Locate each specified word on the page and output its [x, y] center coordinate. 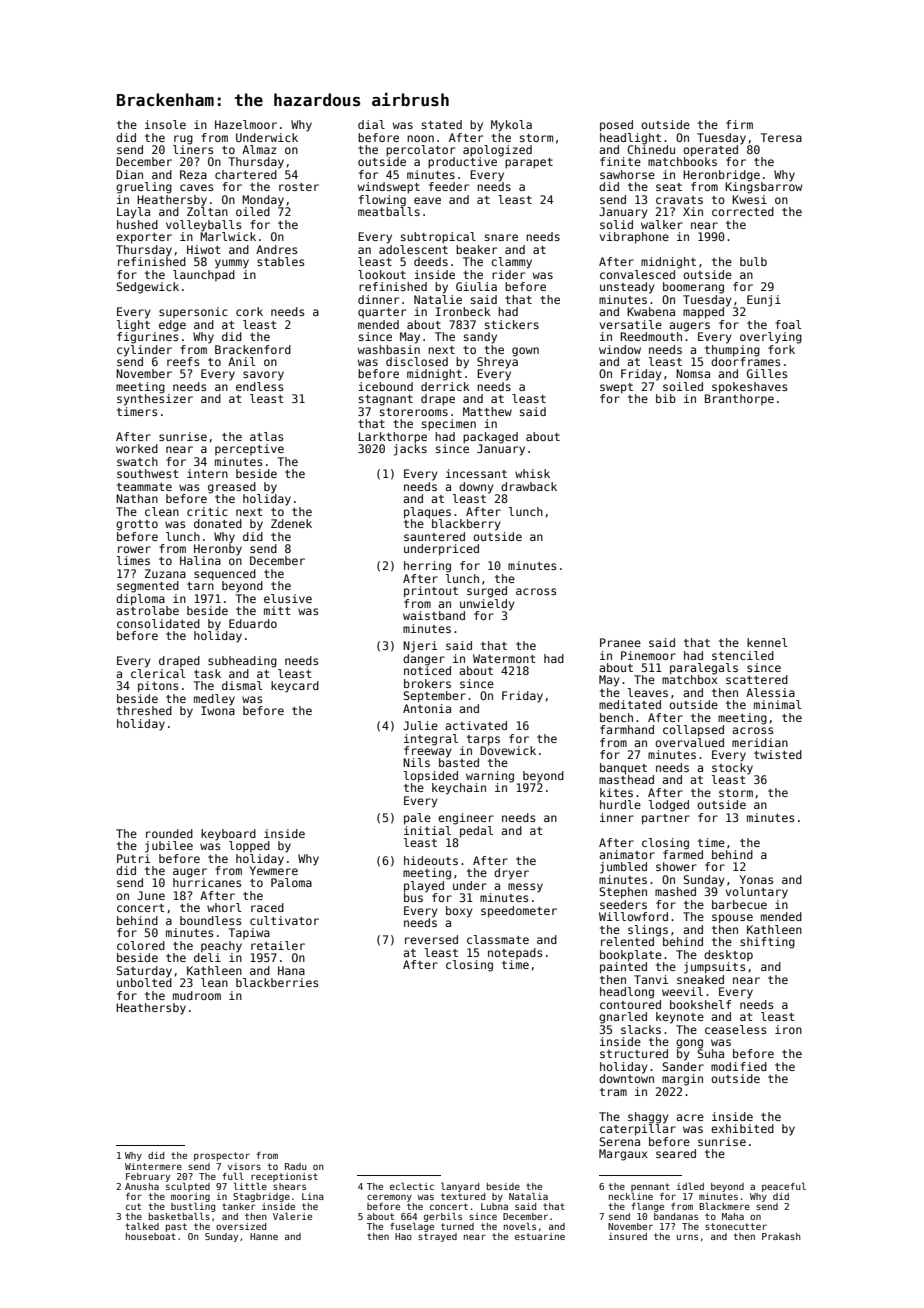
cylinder [144, 351]
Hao [403, 1236]
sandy [480, 338]
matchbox [690, 679]
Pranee [620, 642]
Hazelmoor [246, 124]
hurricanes [207, 882]
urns [687, 1237]
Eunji [764, 301]
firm [739, 124]
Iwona [218, 710]
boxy [459, 912]
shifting [767, 943]
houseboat [151, 1236]
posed [616, 126]
